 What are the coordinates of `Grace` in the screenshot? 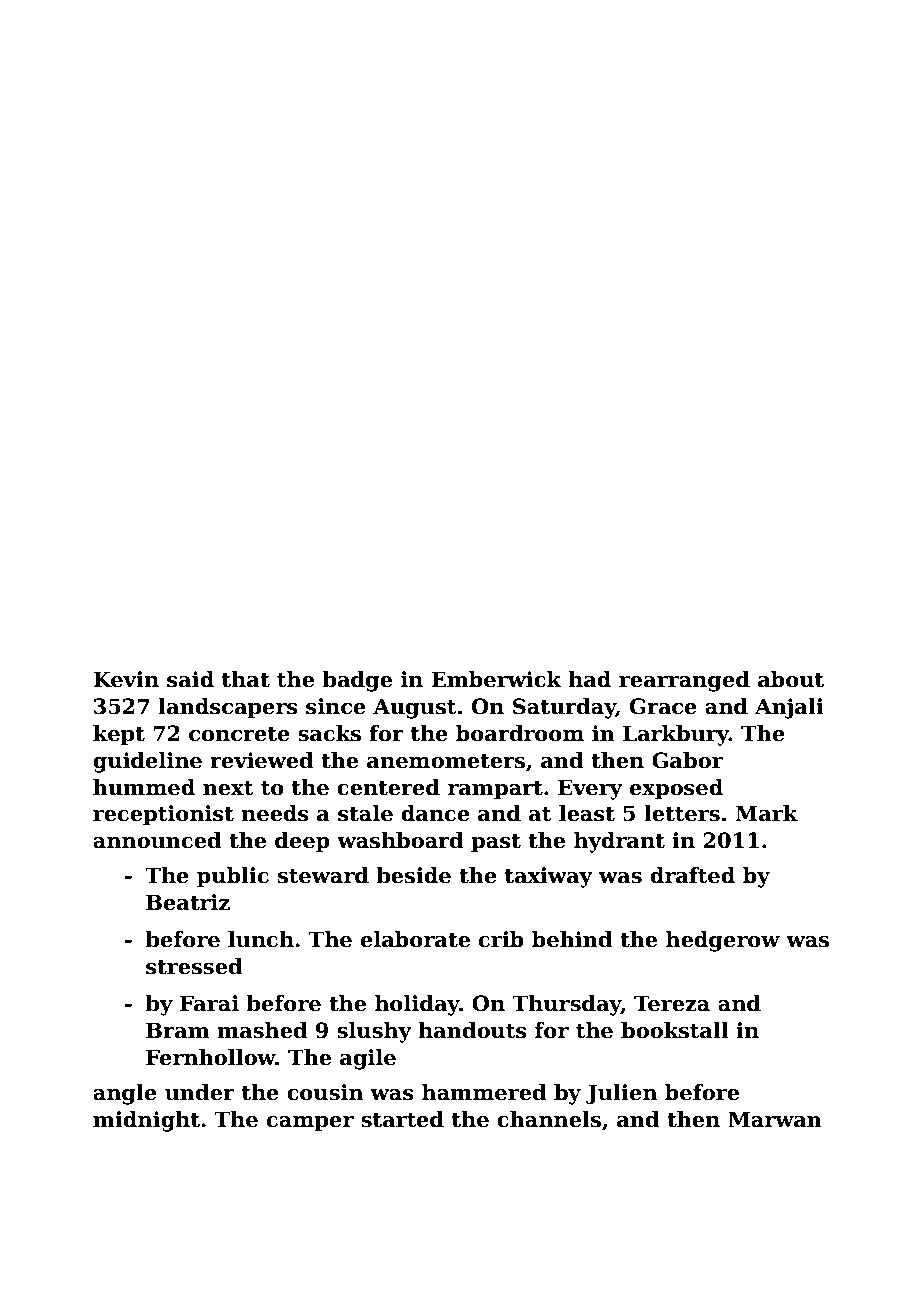 It's located at (663, 706).
